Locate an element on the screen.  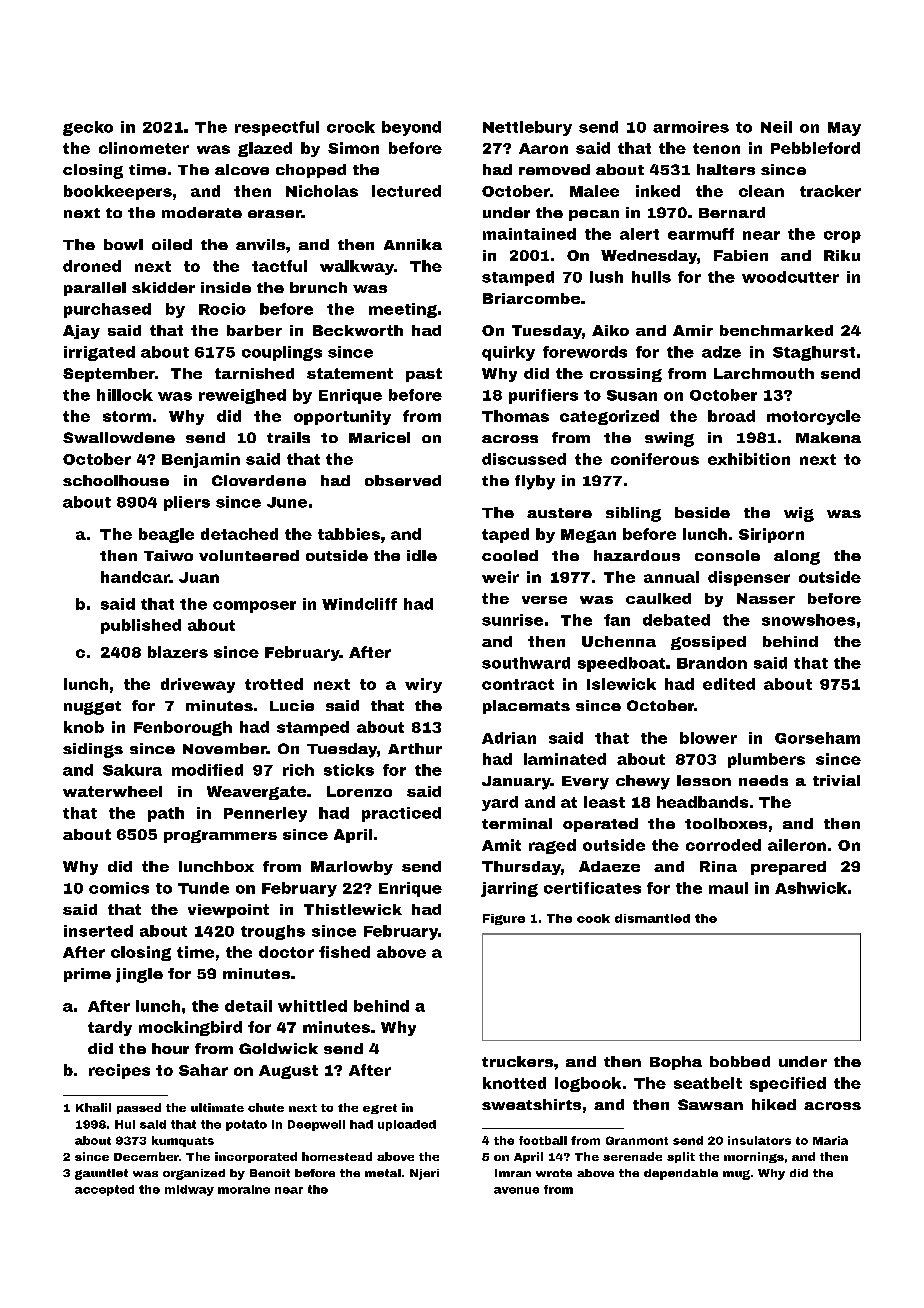
organized is located at coordinates (194, 1174).
